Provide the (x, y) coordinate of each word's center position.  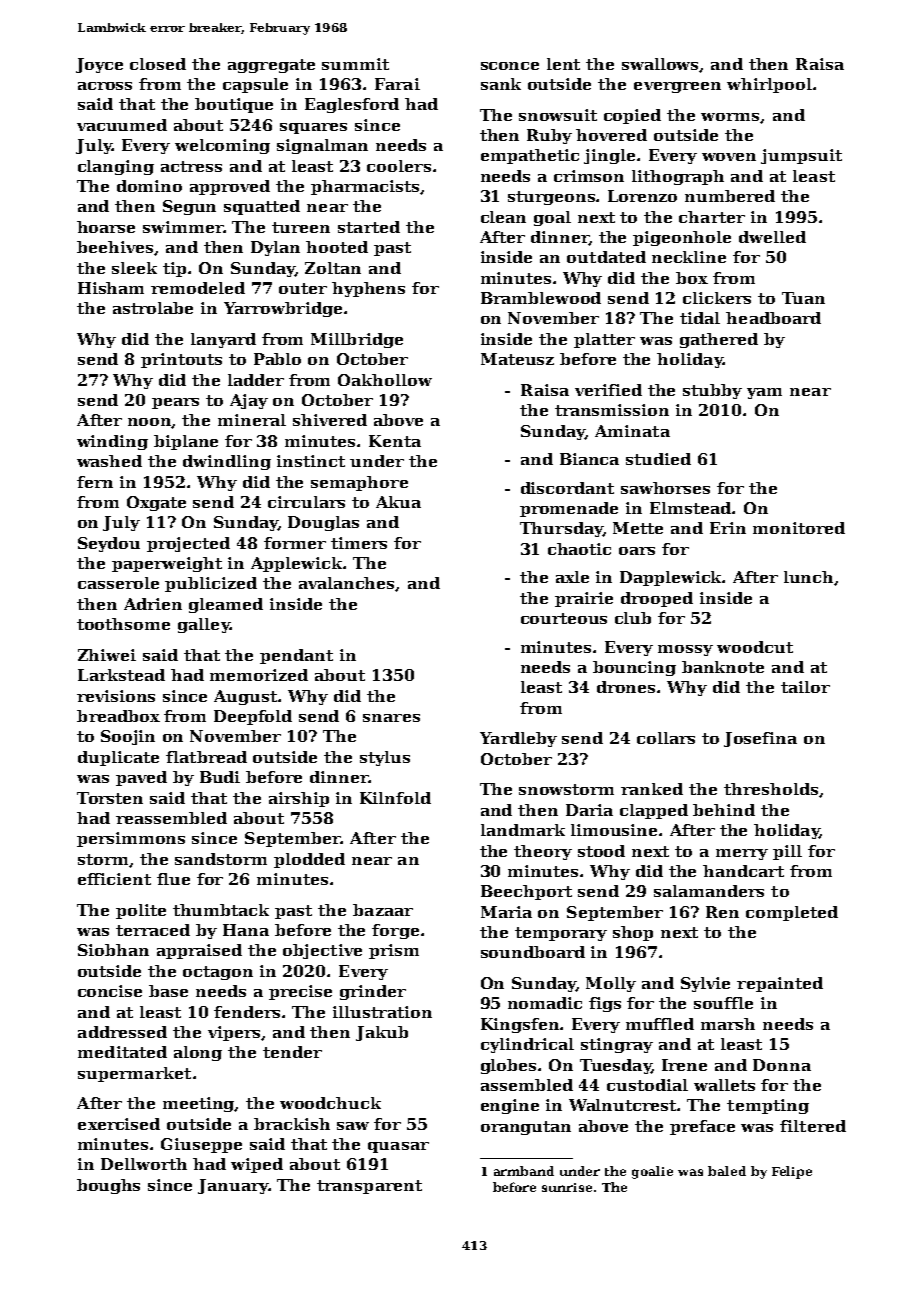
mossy (685, 650)
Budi (220, 777)
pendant (296, 656)
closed (158, 64)
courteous (564, 618)
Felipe (792, 1172)
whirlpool (769, 85)
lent (563, 64)
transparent (369, 1187)
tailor (805, 687)
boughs (108, 1186)
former (295, 543)
